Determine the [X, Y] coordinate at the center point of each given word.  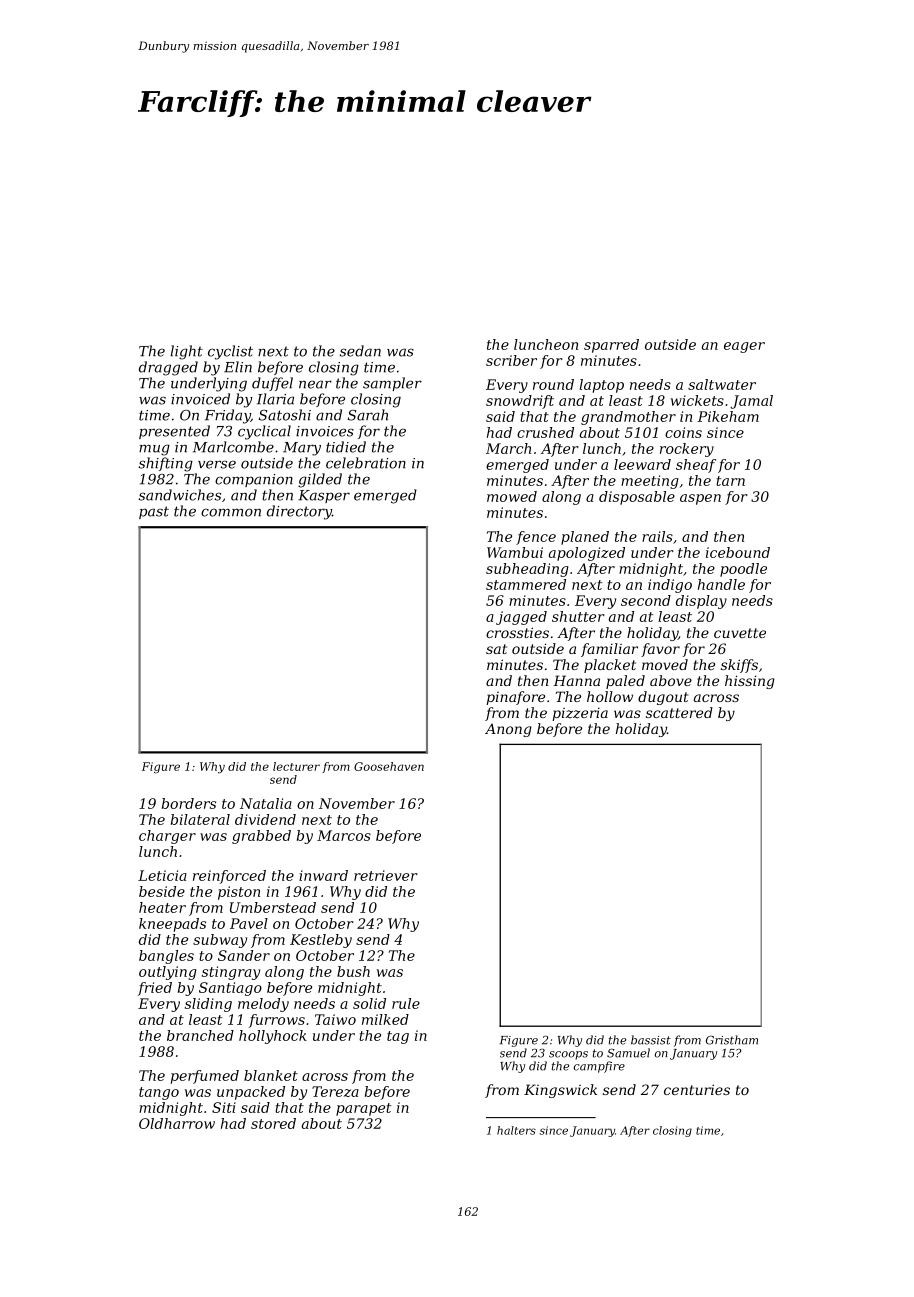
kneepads [172, 925]
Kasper [324, 496]
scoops [568, 1055]
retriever [386, 875]
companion [254, 480]
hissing [750, 682]
